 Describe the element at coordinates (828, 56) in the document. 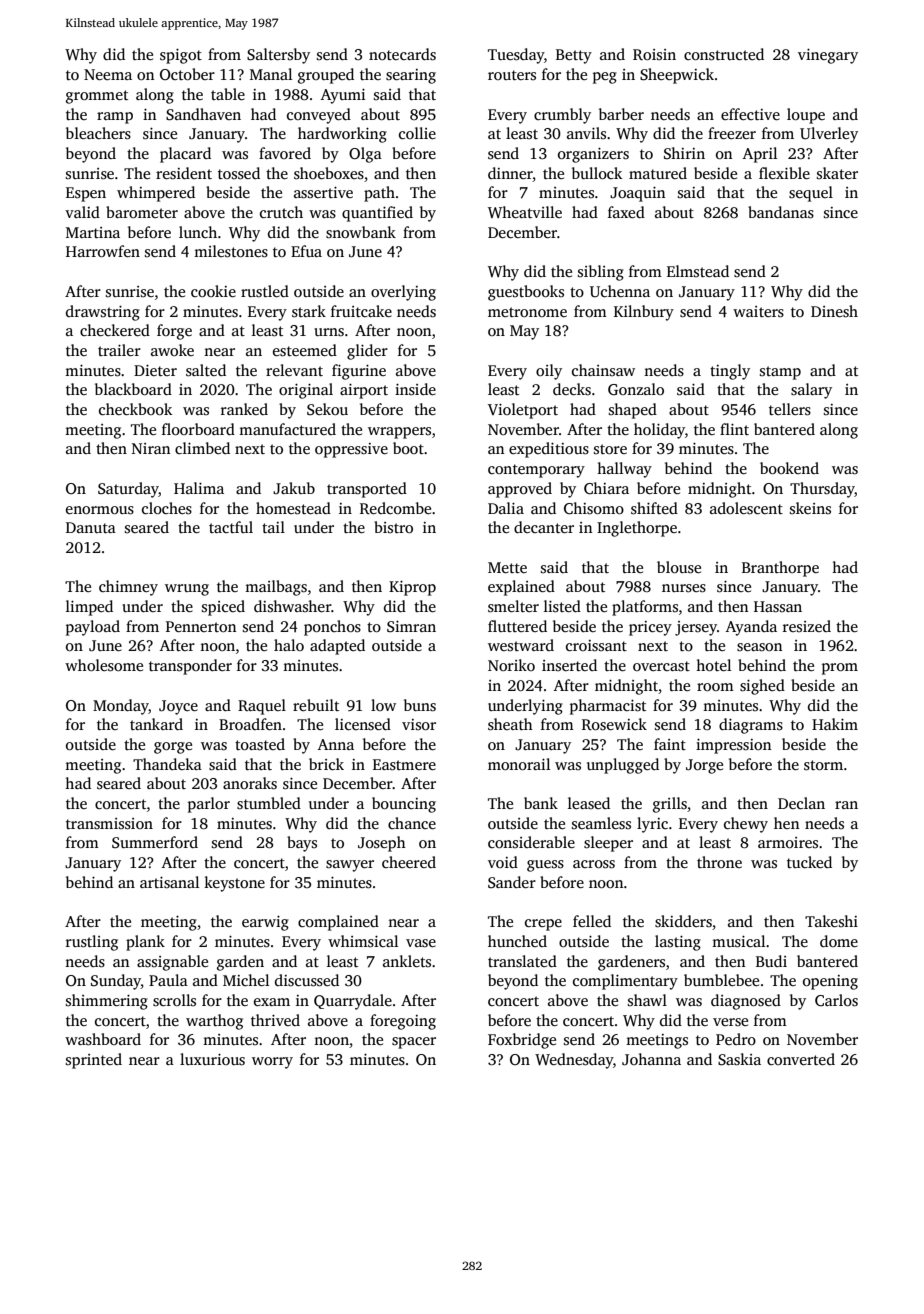

I see `vinegary` at that location.
